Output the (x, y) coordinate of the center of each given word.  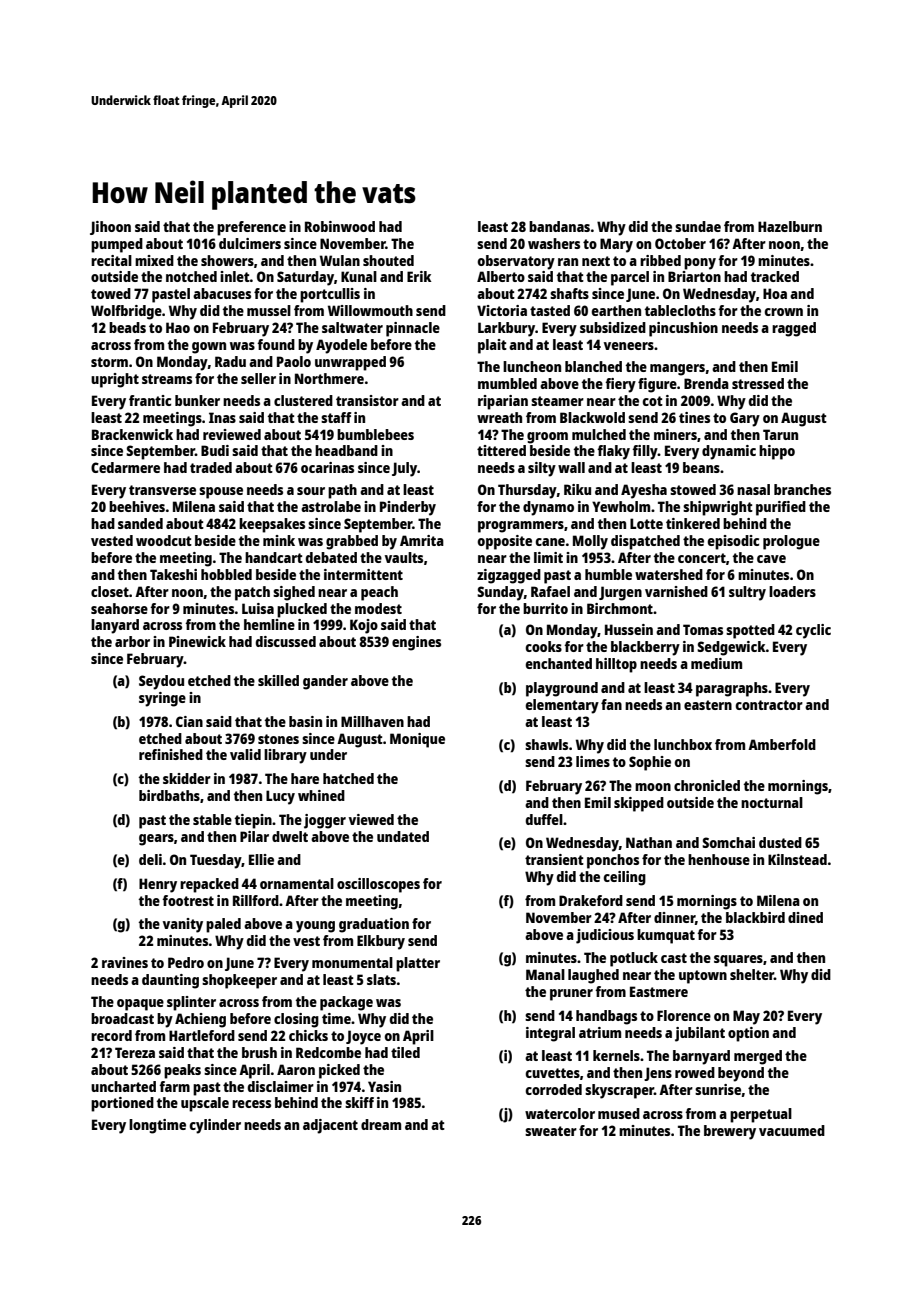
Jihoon (110, 228)
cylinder (215, 1126)
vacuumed (792, 1130)
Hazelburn (790, 226)
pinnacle (413, 329)
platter (418, 964)
